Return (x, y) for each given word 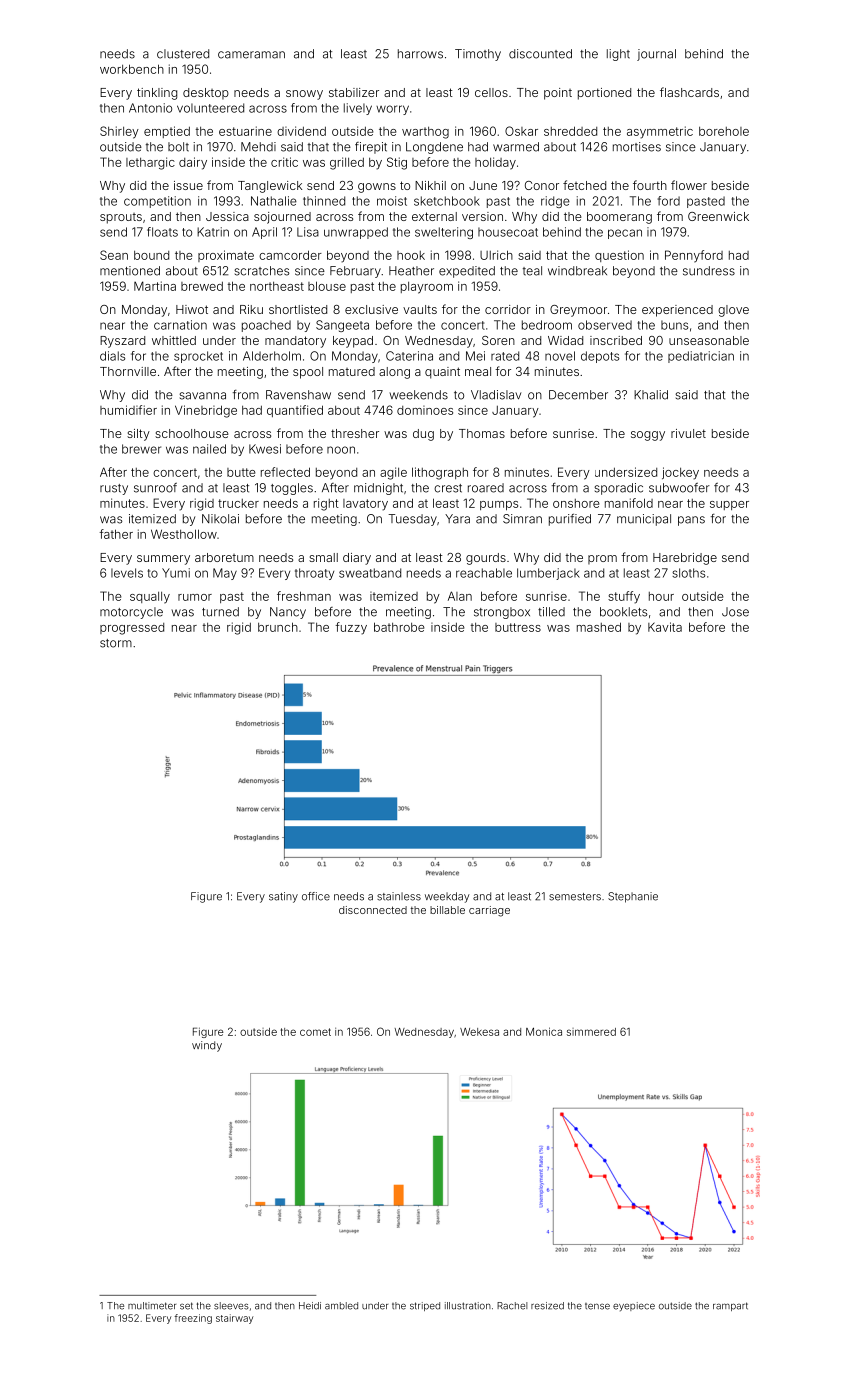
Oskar (521, 131)
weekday (447, 897)
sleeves (231, 1306)
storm (116, 643)
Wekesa (479, 1032)
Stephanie (633, 897)
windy (207, 1046)
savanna (202, 396)
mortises (637, 147)
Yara (457, 519)
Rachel (512, 1306)
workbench (132, 69)
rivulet (688, 433)
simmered (591, 1032)
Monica (544, 1031)
